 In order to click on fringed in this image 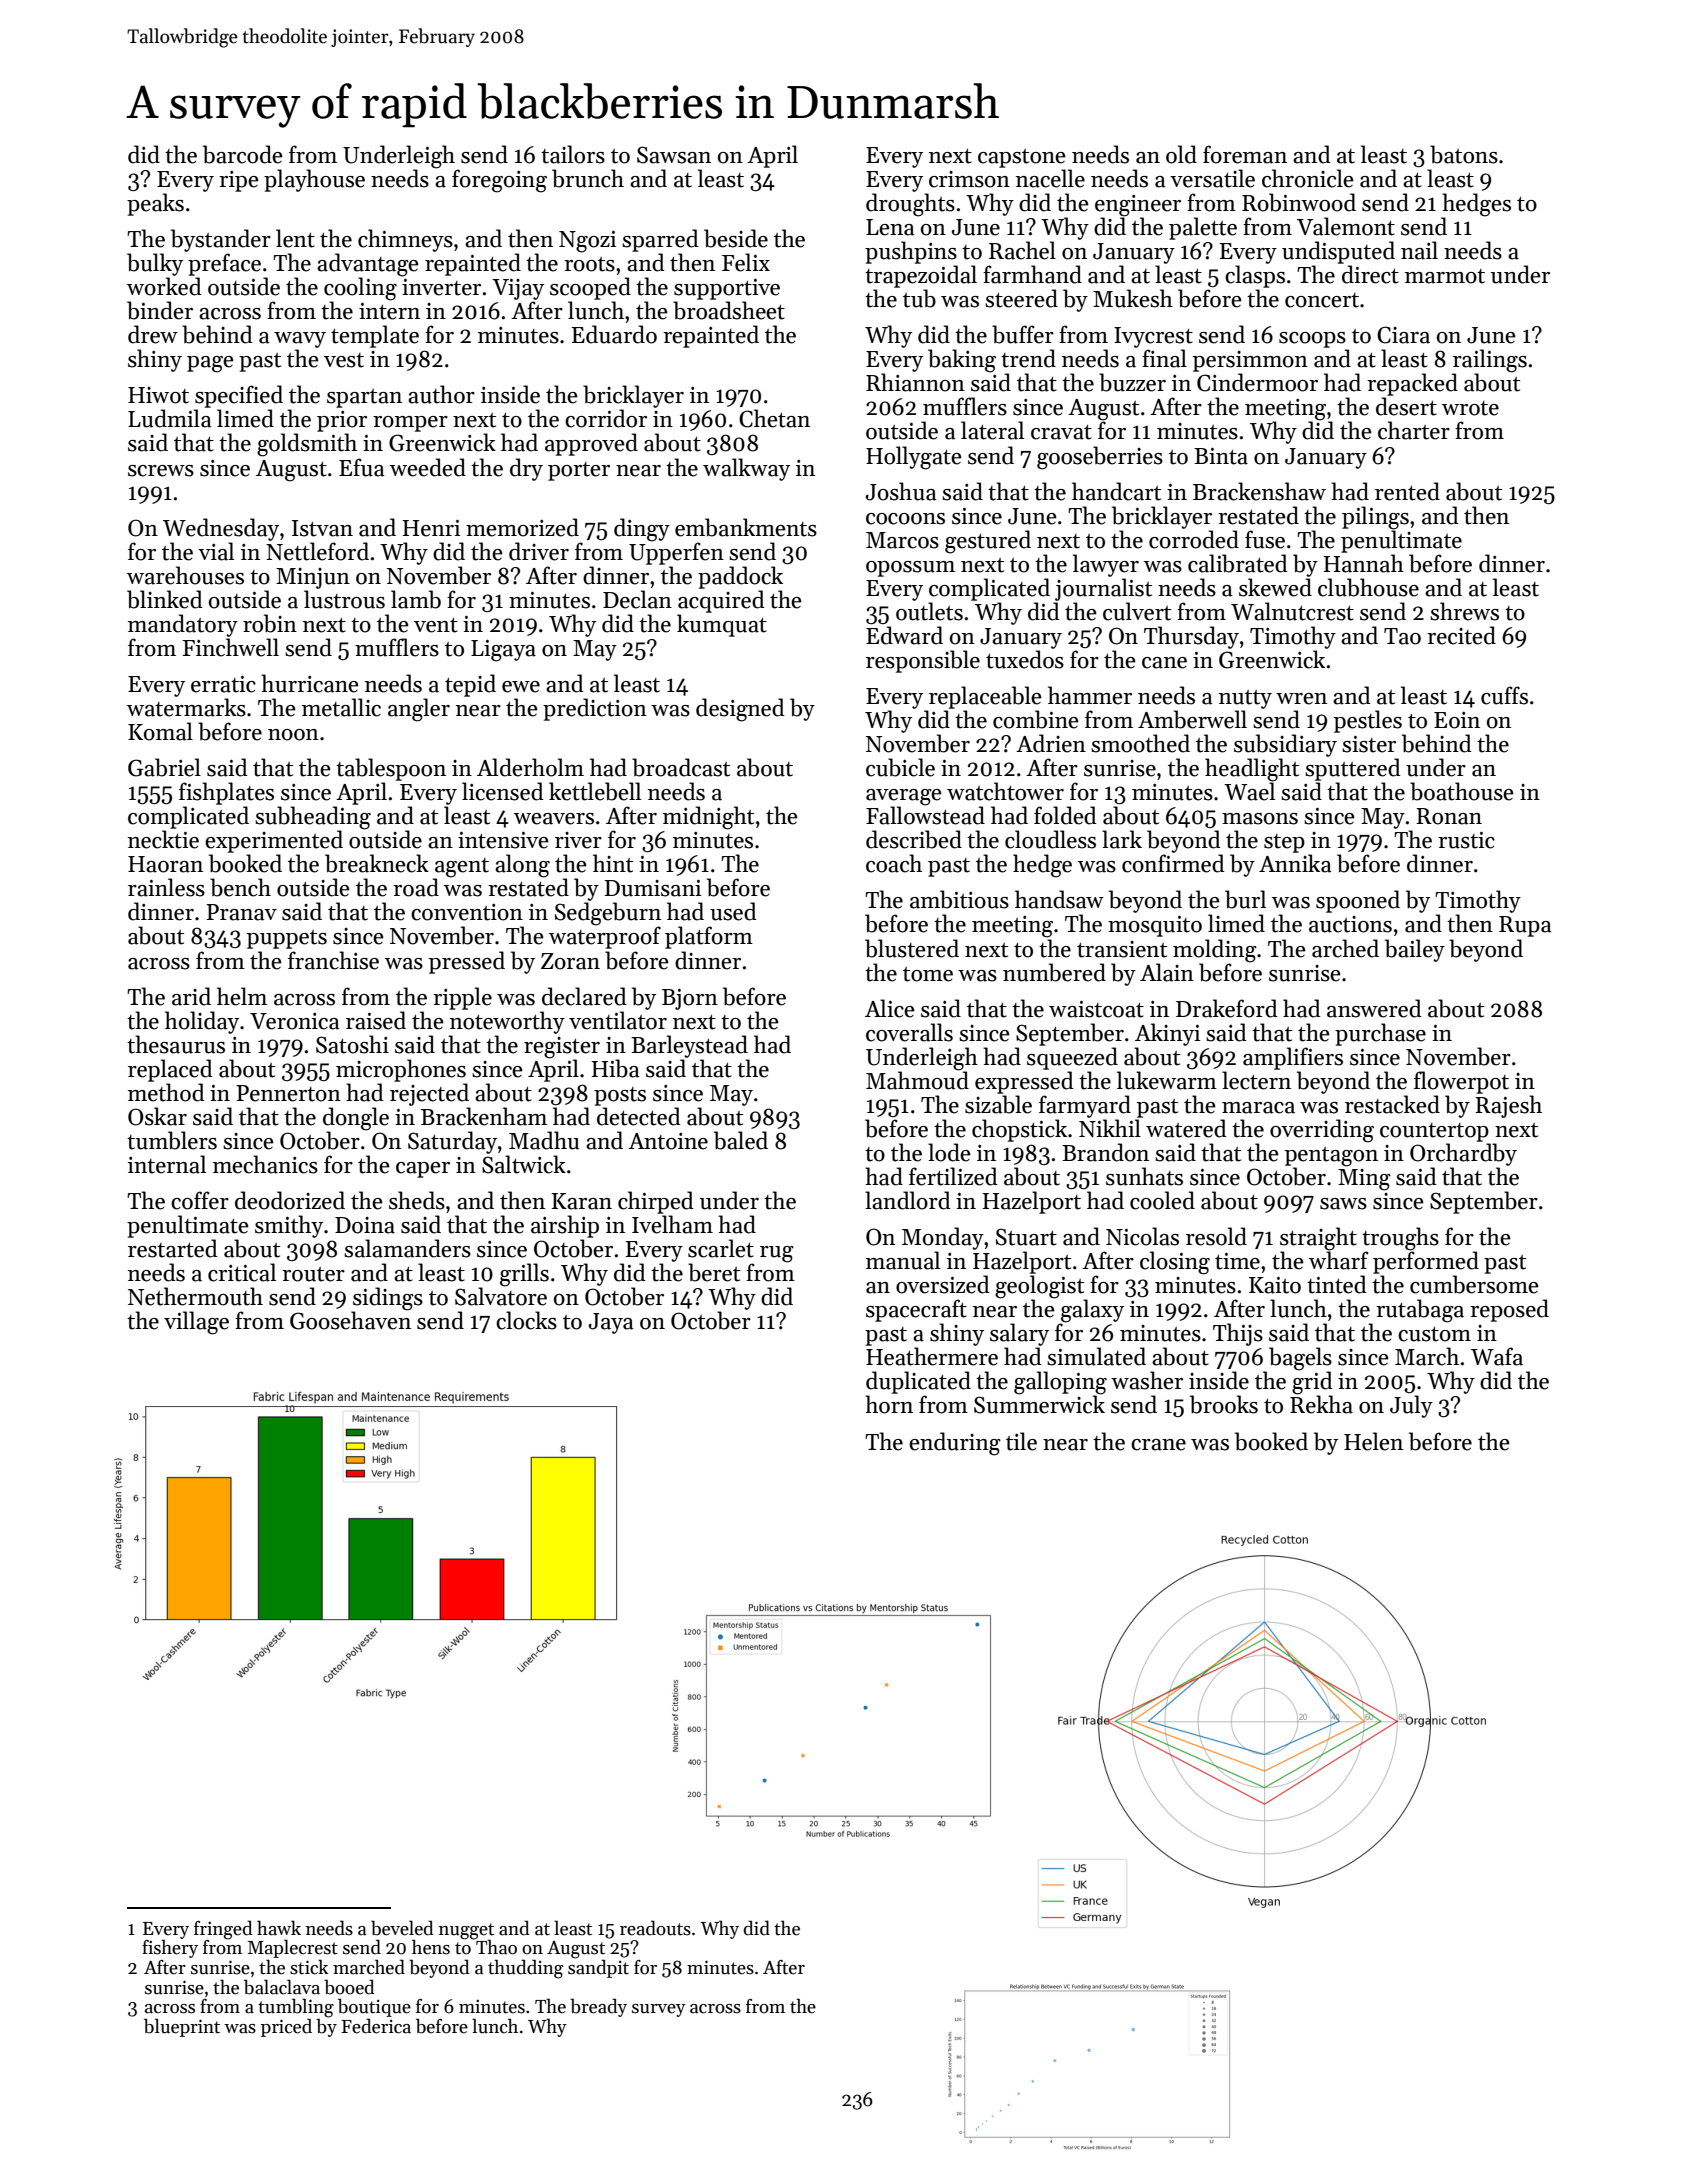, I will do `click(223, 1929)`.
